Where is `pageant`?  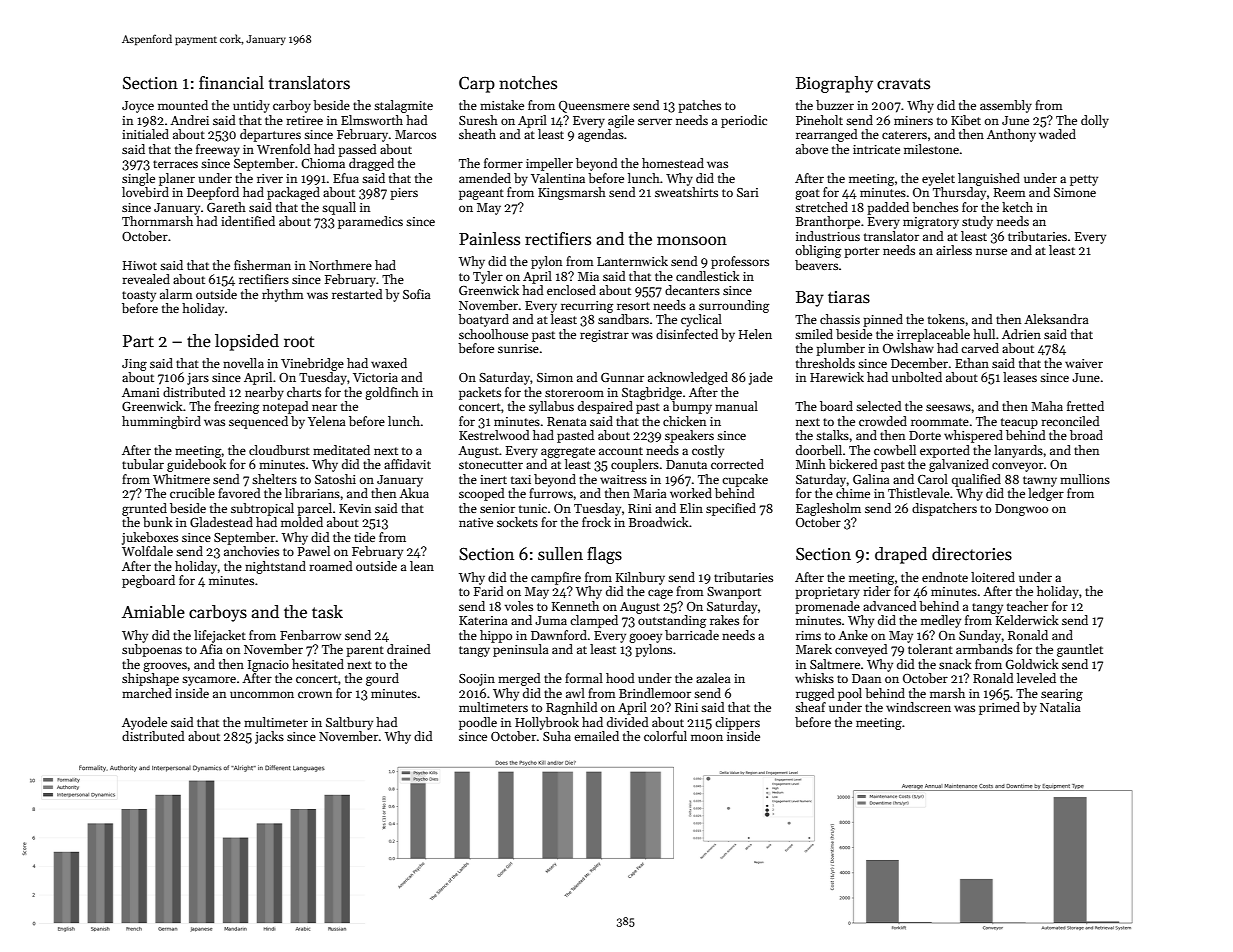 pageant is located at coordinates (481, 194).
